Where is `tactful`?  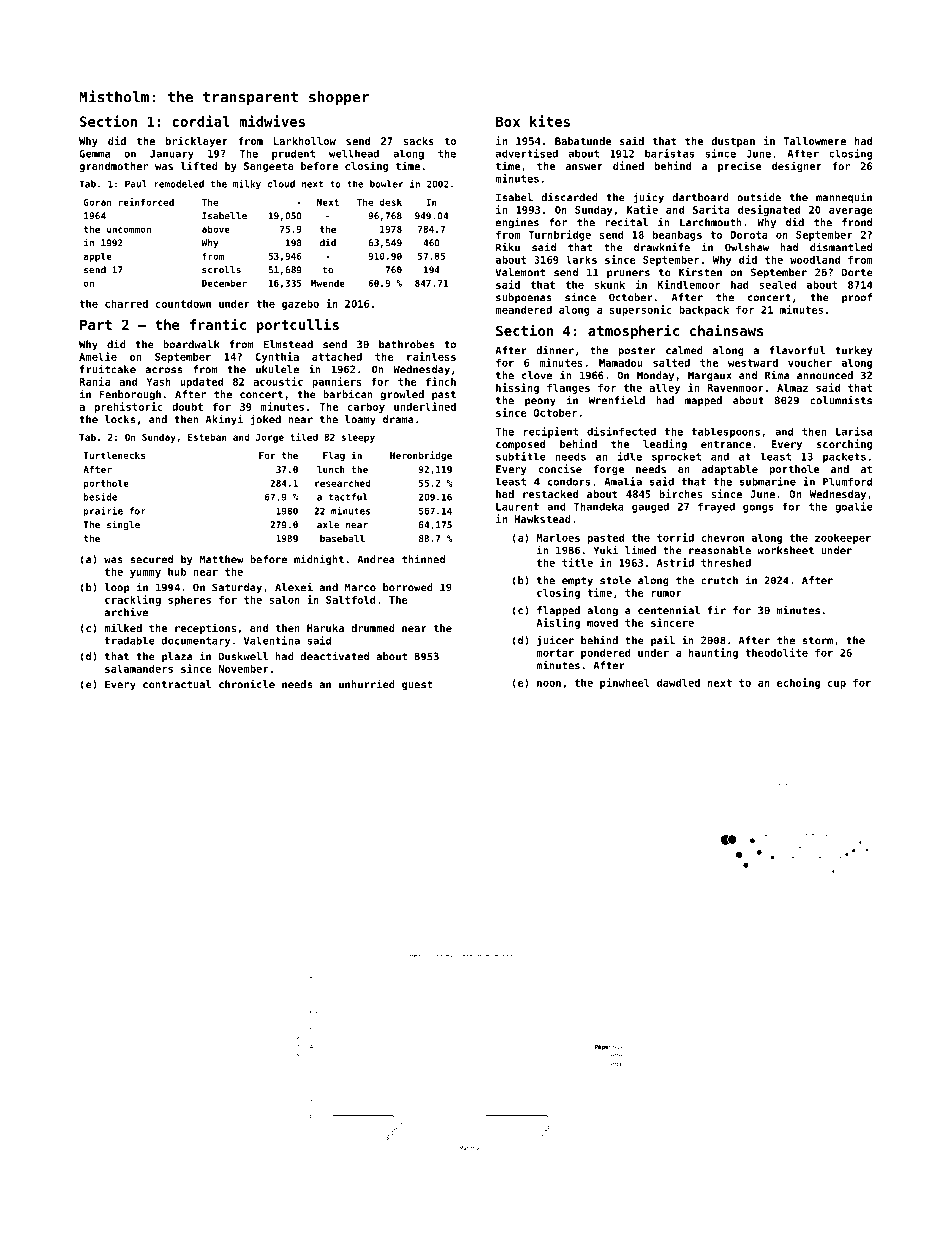
tactful is located at coordinates (348, 497).
